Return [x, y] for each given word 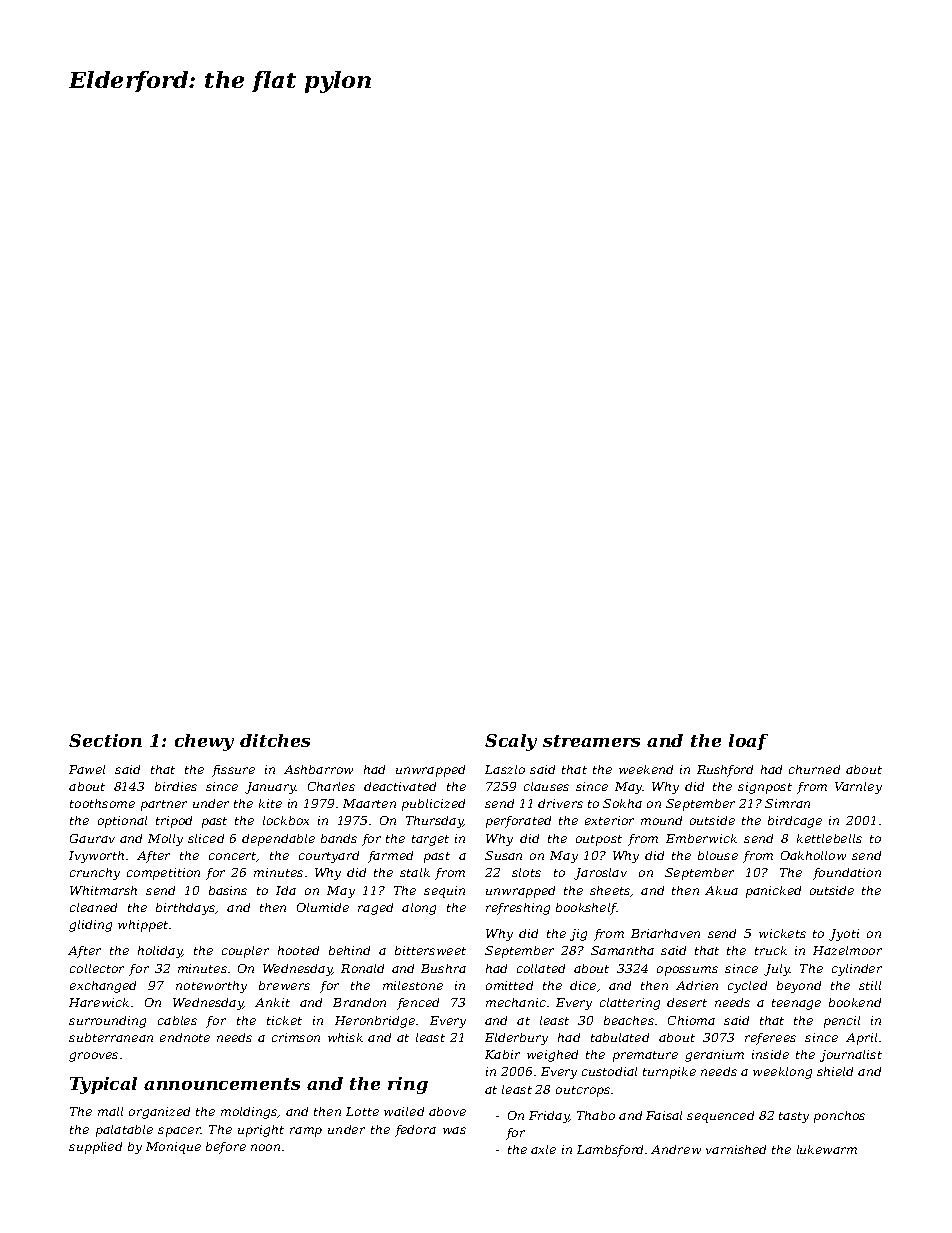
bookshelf [586, 909]
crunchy [95, 874]
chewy [204, 742]
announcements [222, 1084]
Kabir [502, 1054]
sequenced [720, 1117]
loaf [748, 742]
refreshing [518, 909]
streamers [591, 741]
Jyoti [844, 935]
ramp [306, 1132]
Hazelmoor [847, 950]
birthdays [185, 909]
